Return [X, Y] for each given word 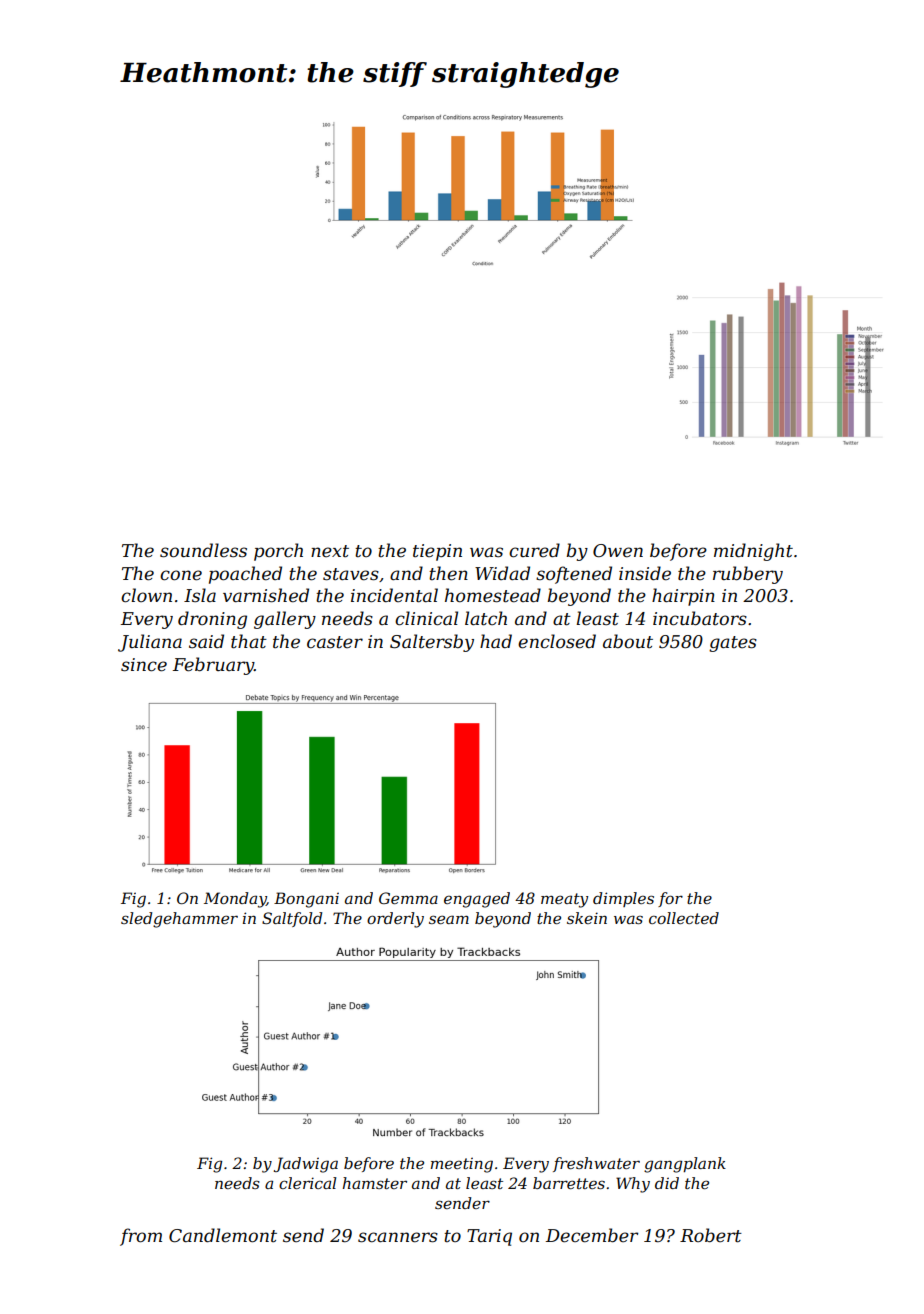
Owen [618, 551]
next [330, 551]
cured [534, 550]
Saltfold [292, 919]
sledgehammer [179, 920]
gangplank [685, 1165]
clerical [307, 1183]
